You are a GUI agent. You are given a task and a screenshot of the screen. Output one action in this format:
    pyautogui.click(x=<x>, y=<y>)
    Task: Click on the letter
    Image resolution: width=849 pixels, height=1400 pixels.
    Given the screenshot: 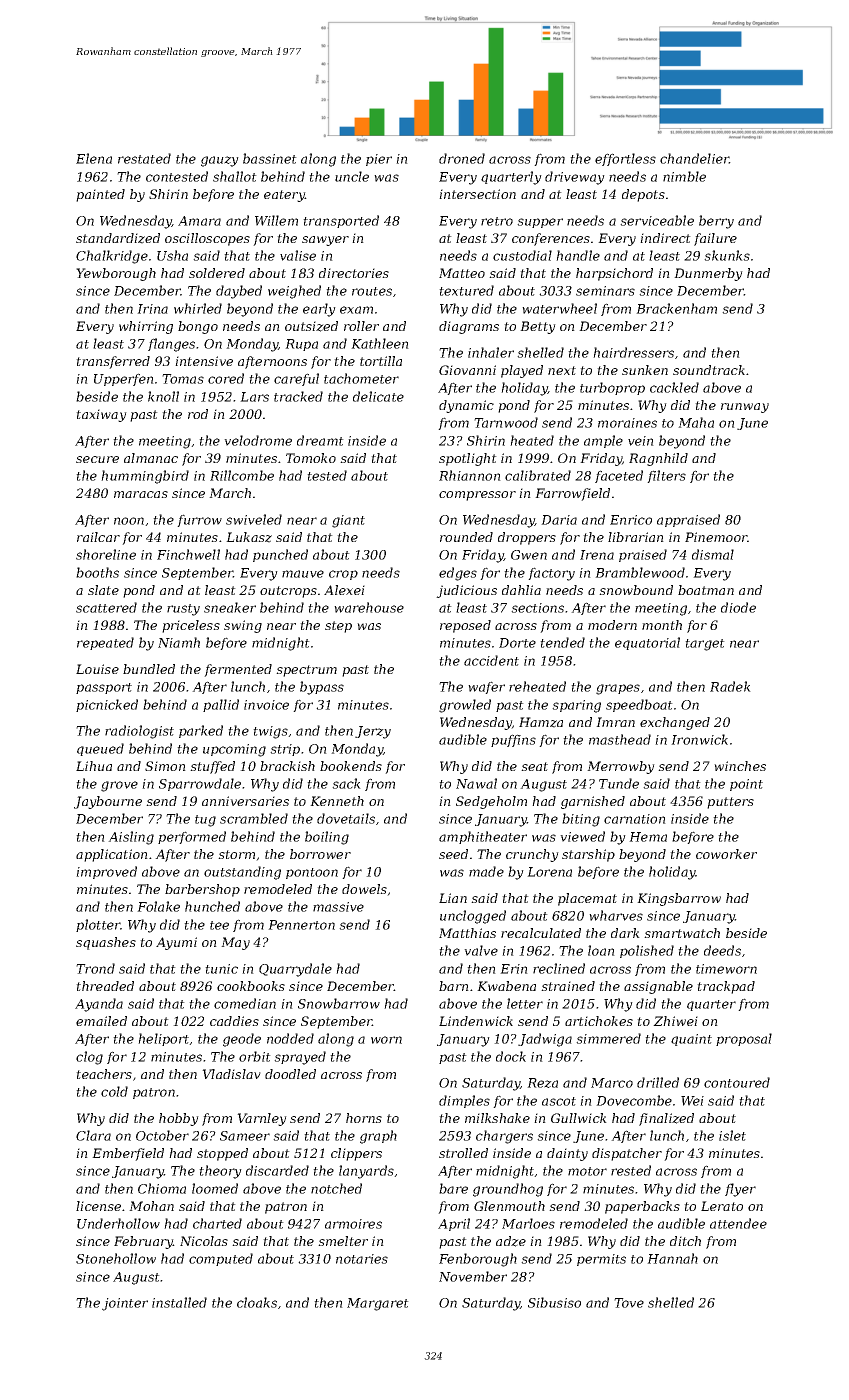 What is the action you would take?
    pyautogui.click(x=525, y=1003)
